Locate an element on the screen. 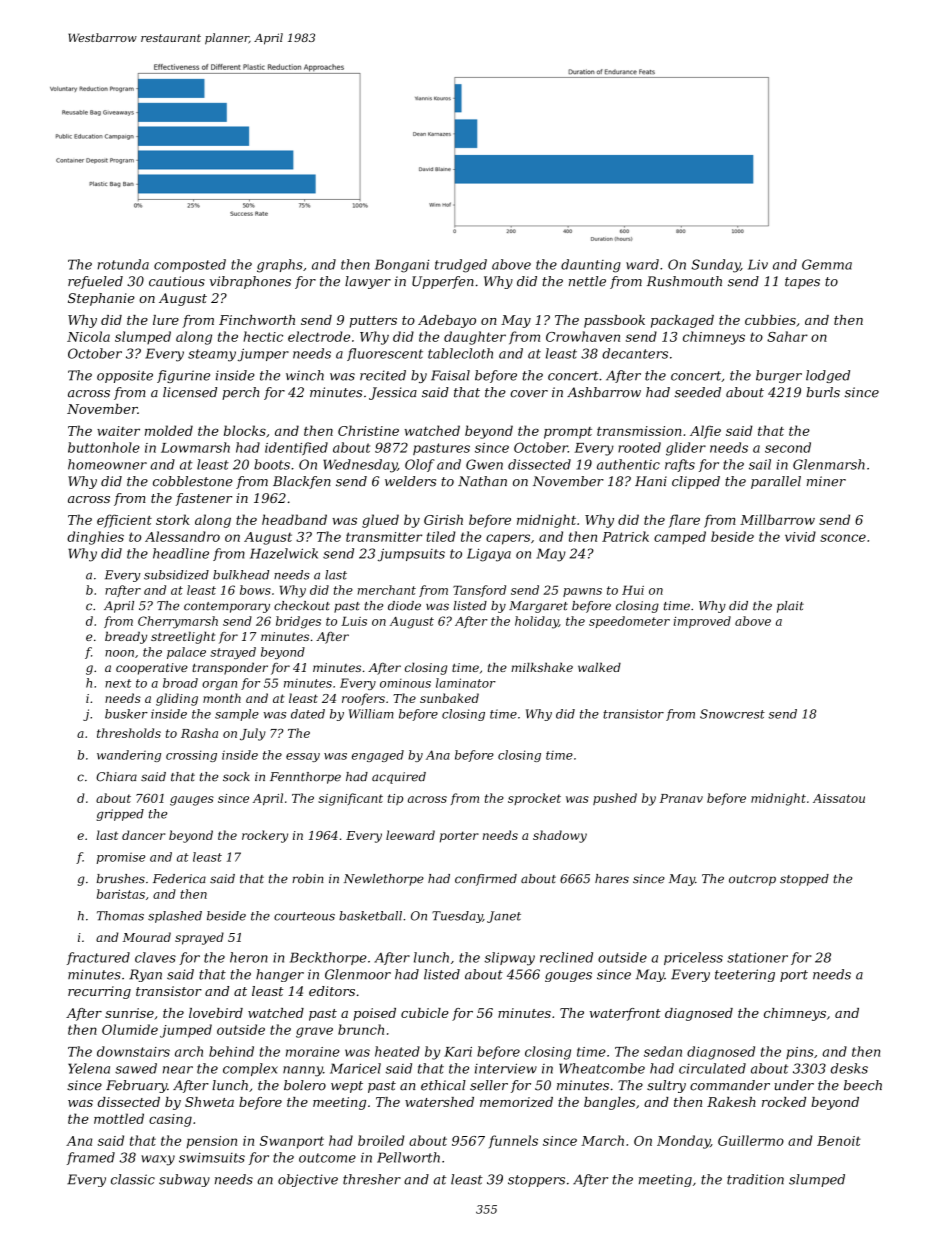 Image resolution: width=952 pixels, height=1233 pixels. tradition is located at coordinates (755, 1179).
